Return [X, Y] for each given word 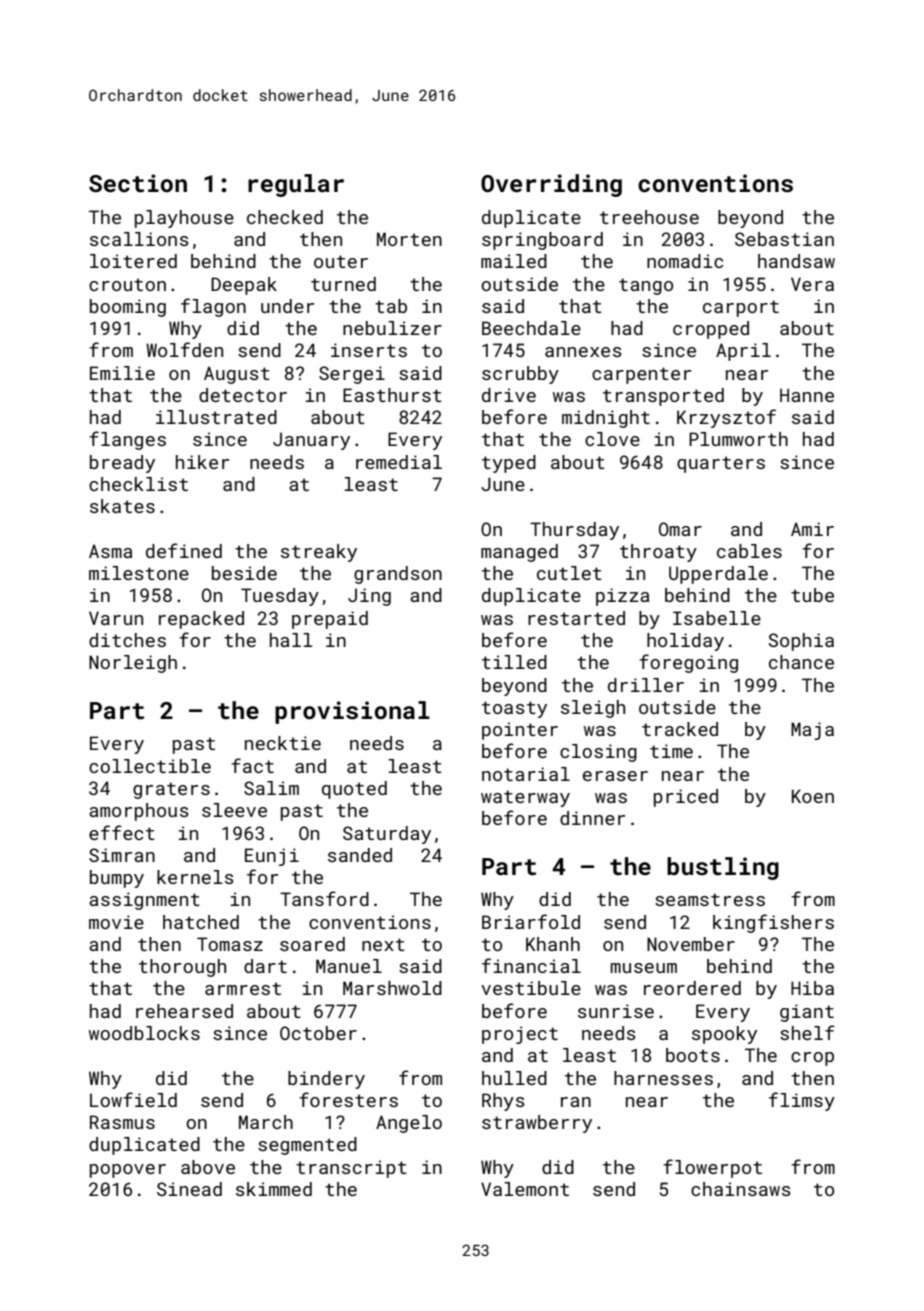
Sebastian [784, 239]
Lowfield [133, 1099]
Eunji [272, 857]
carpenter [641, 375]
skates [122, 506]
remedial [399, 462]
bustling [723, 868]
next [383, 944]
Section [138, 183]
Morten [409, 239]
